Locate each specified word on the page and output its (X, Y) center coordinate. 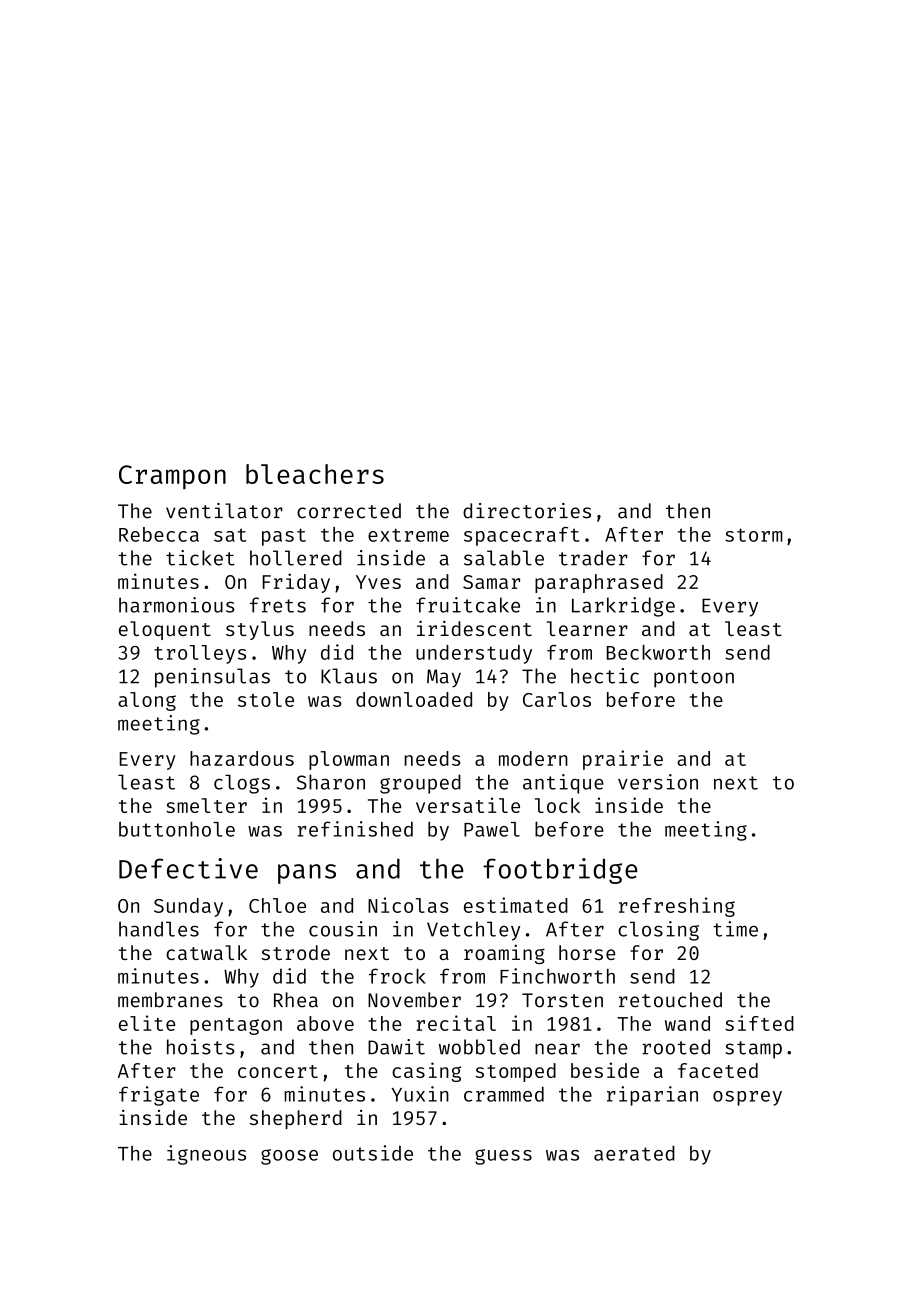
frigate (159, 1096)
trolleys (200, 654)
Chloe (277, 905)
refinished (355, 829)
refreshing (677, 907)
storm (754, 535)
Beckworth (658, 652)
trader (593, 558)
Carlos (557, 699)
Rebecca (159, 534)
